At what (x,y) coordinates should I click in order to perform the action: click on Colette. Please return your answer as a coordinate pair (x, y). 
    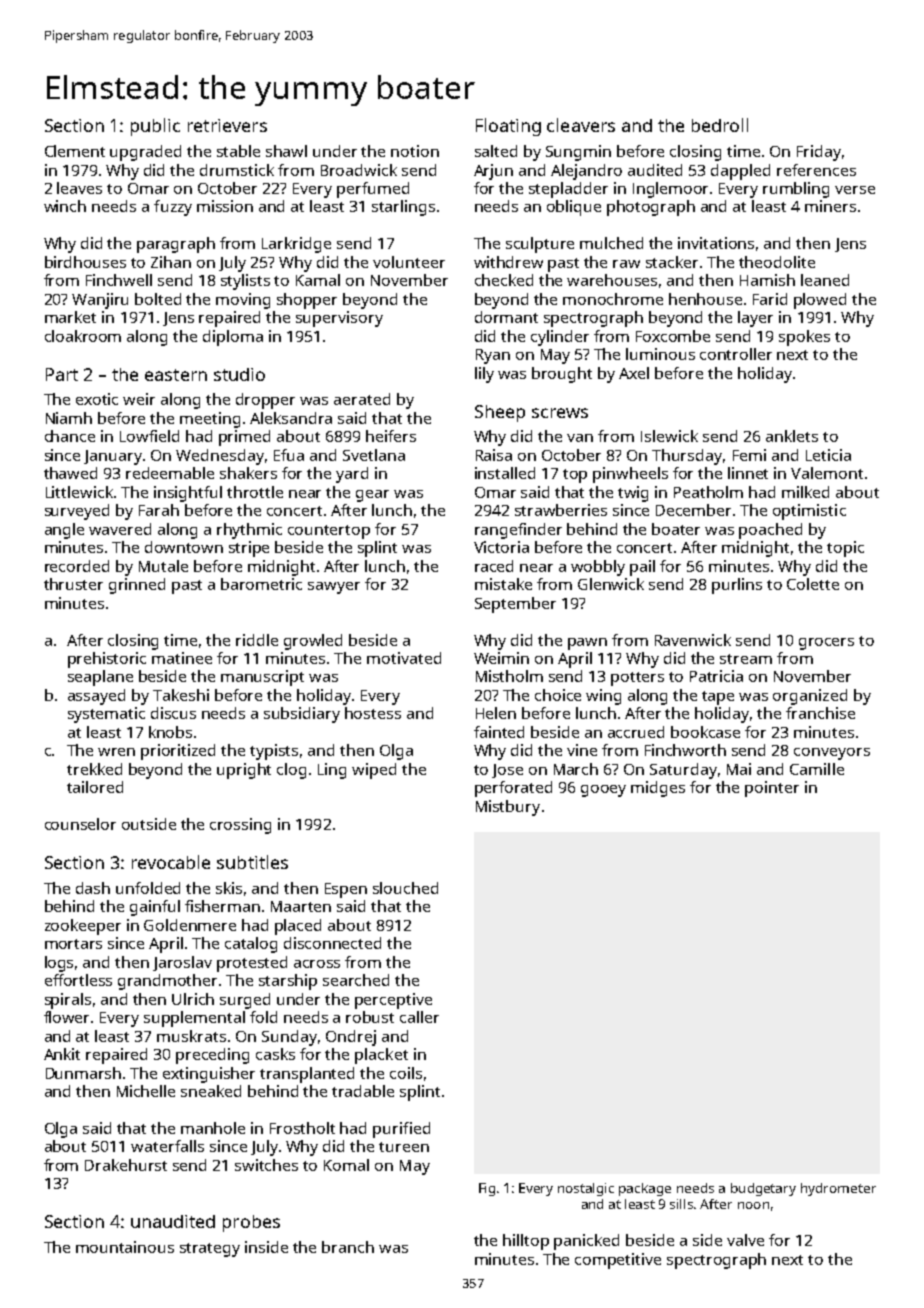
    Looking at the image, I should click on (813, 584).
